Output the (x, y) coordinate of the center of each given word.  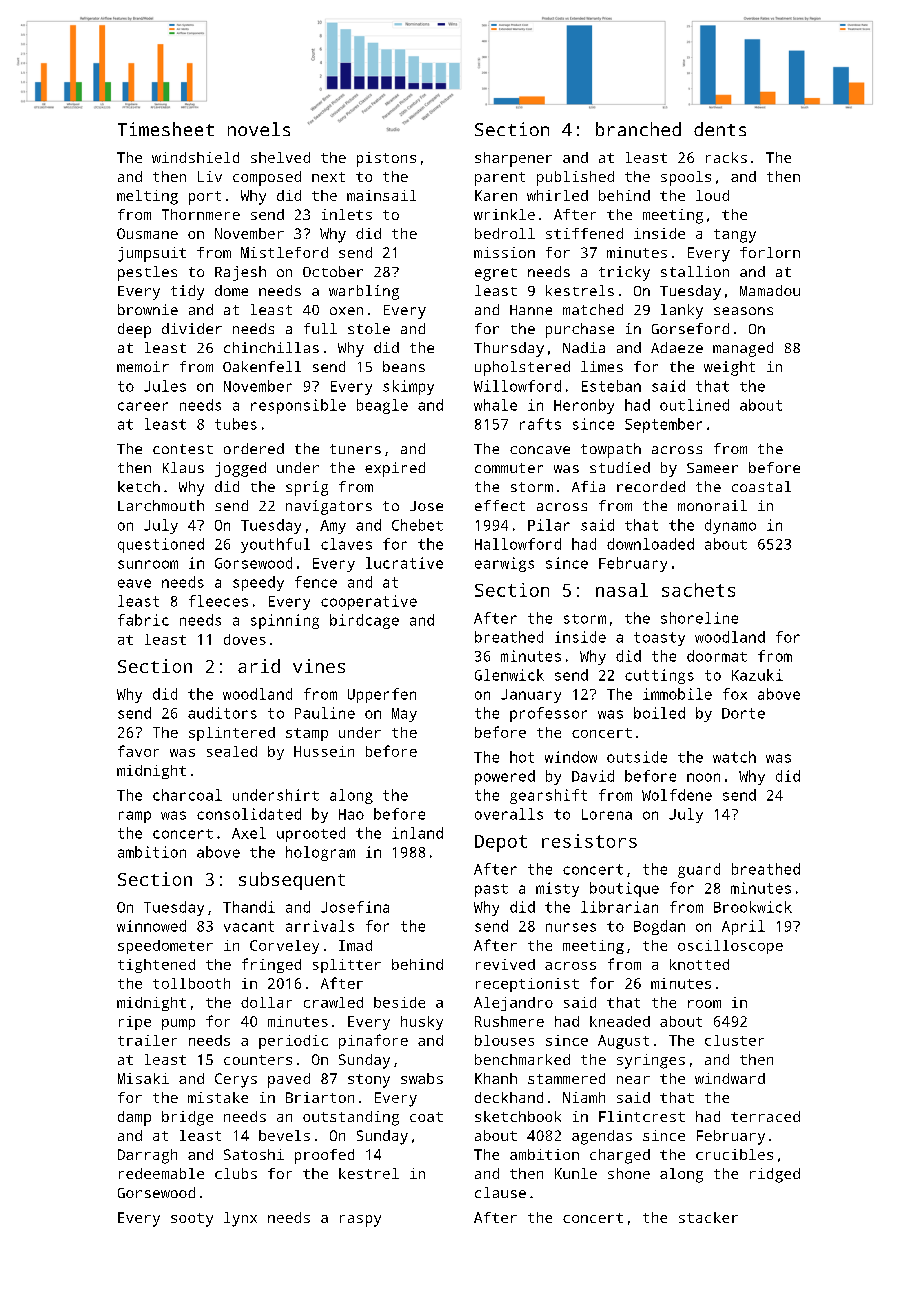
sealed (232, 751)
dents (720, 129)
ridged (775, 1175)
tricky (624, 273)
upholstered (522, 368)
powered (505, 777)
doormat (717, 656)
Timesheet (166, 129)
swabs (422, 1078)
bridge (187, 1118)
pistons (386, 159)
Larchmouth (161, 505)
